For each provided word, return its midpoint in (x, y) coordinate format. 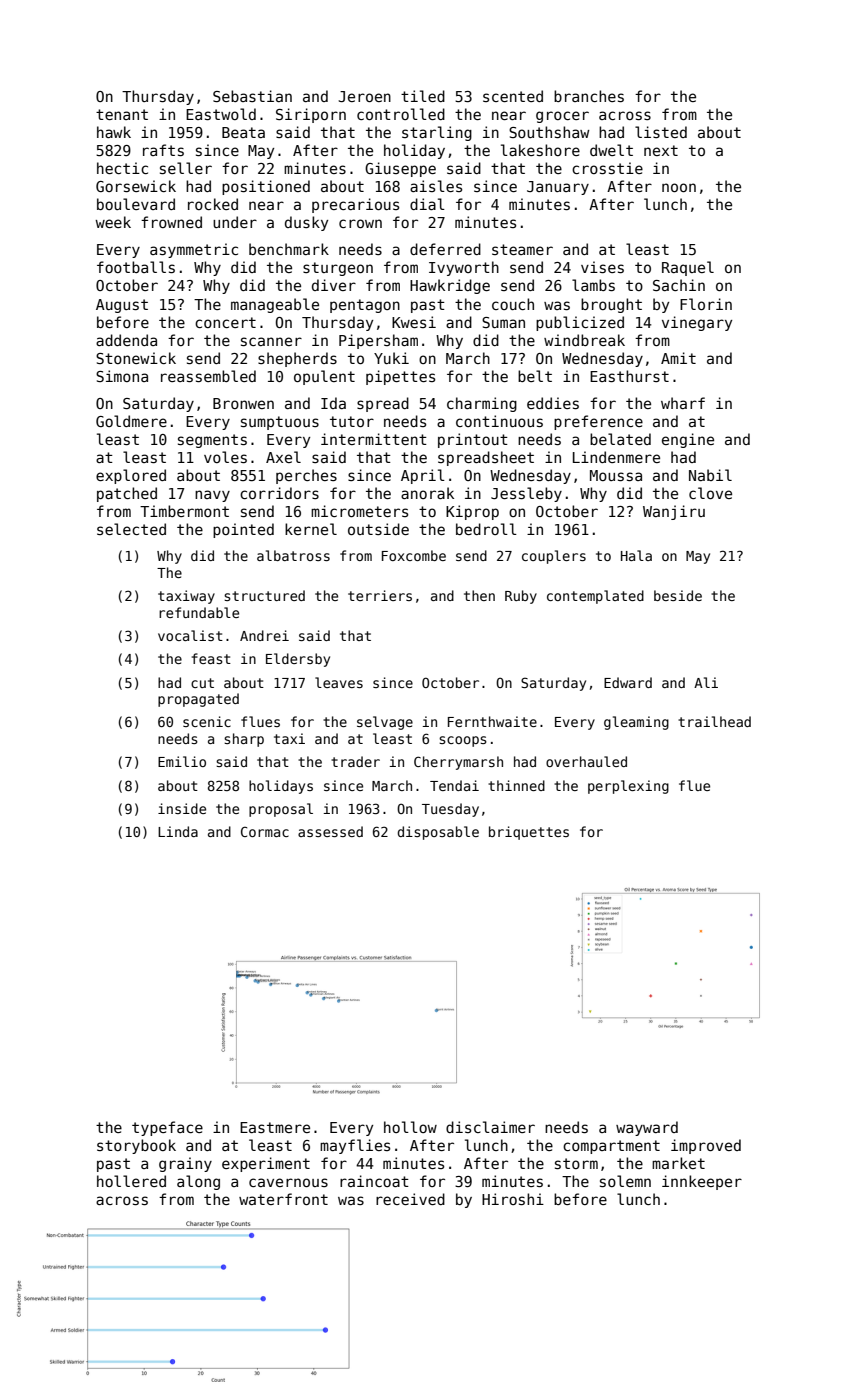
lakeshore (540, 150)
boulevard (136, 204)
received (410, 1199)
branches (589, 96)
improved (706, 1146)
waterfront (283, 1199)
